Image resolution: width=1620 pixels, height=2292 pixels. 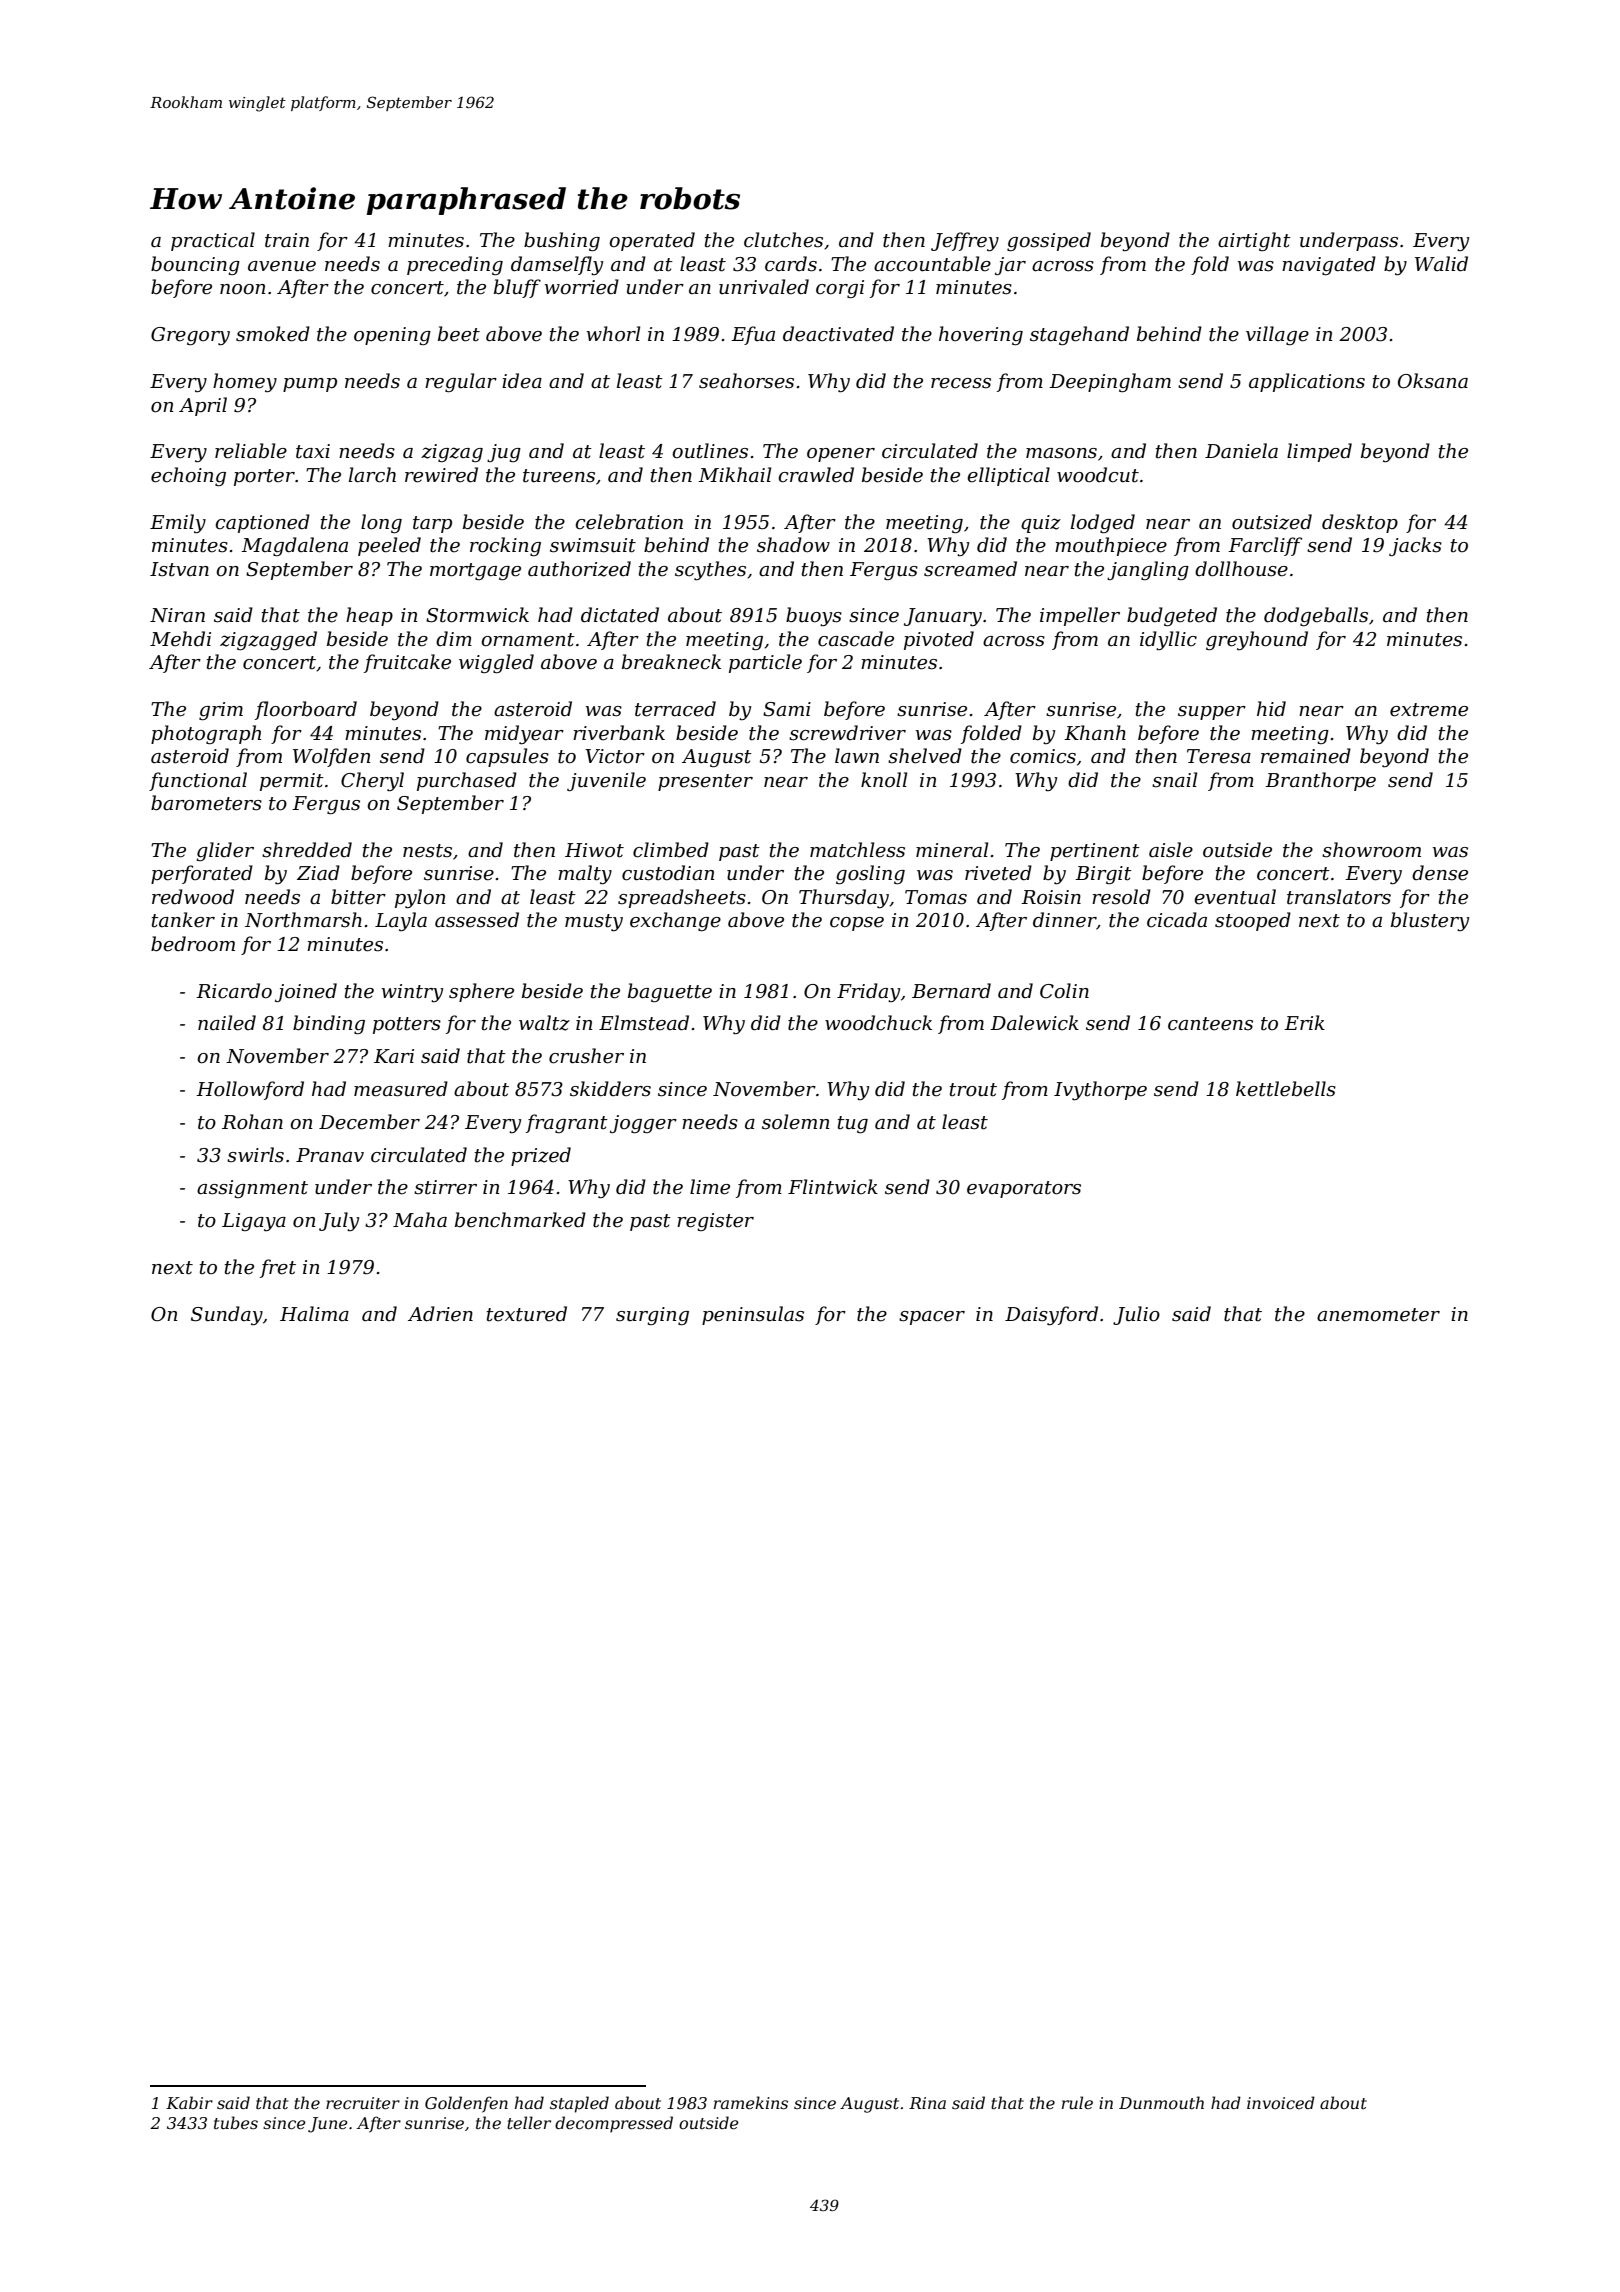 I want to click on invoiced, so click(x=1281, y=2102).
